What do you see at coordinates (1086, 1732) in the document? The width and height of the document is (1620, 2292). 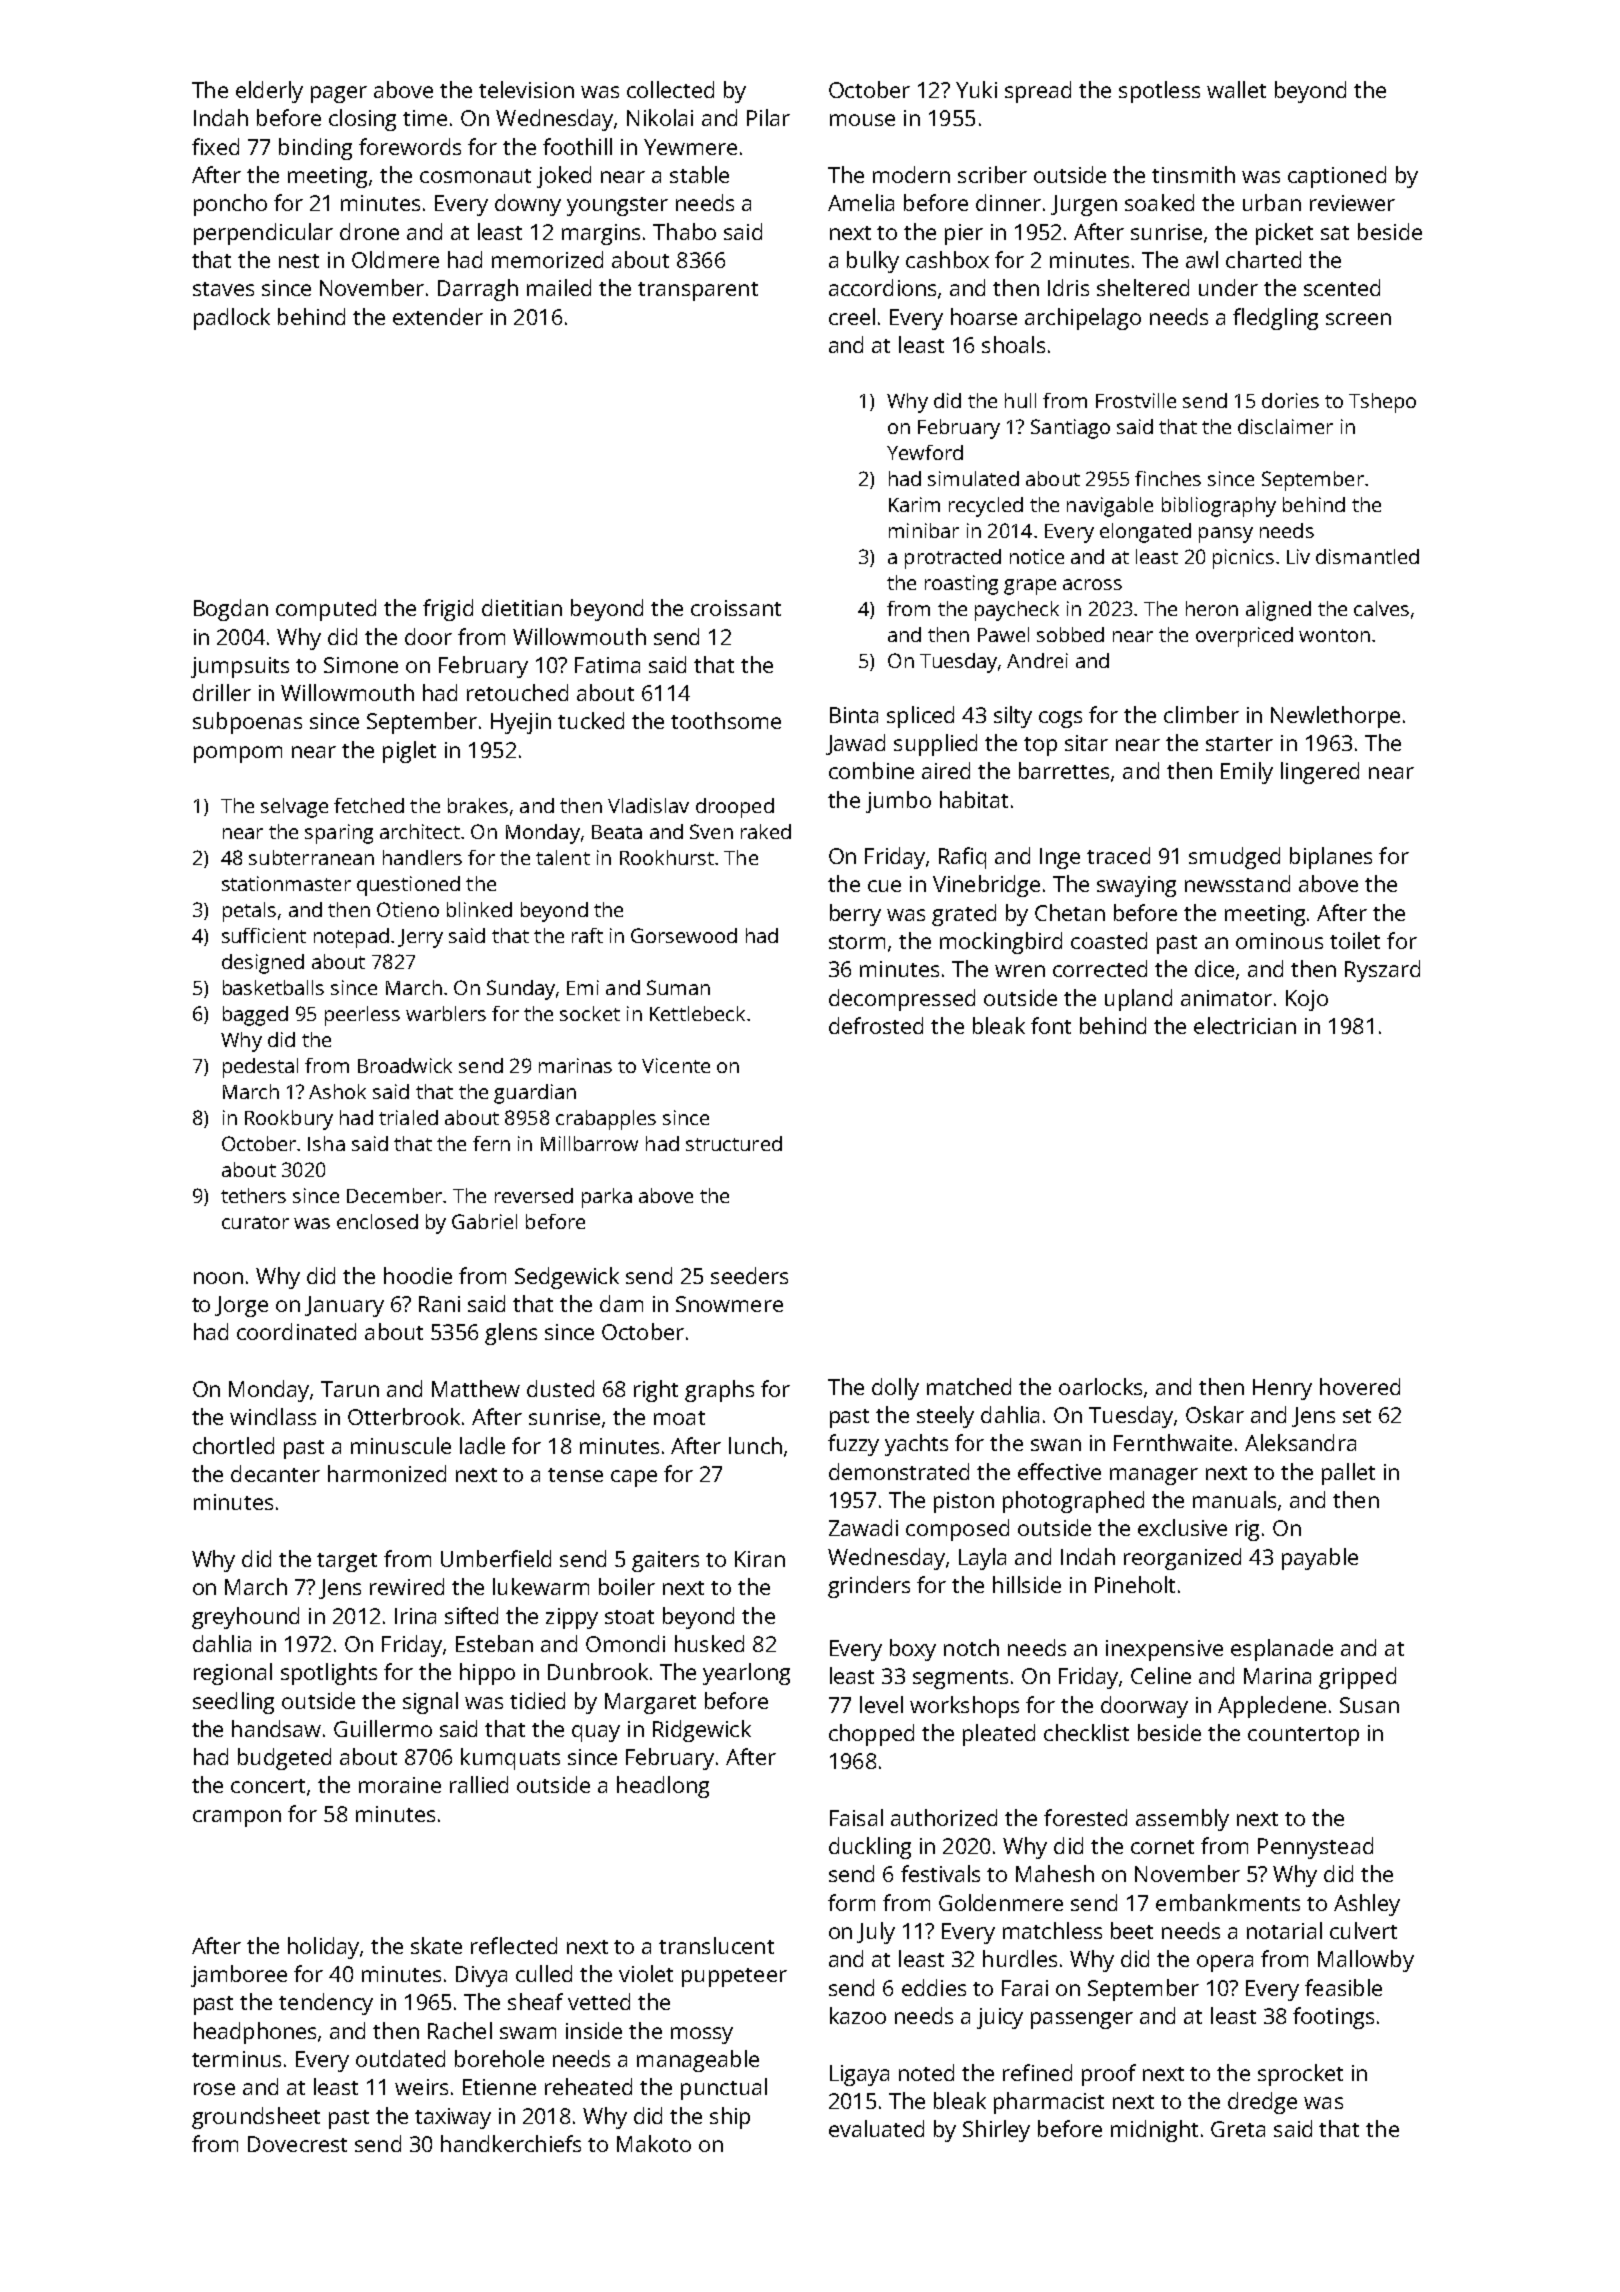 I see `checklist` at bounding box center [1086, 1732].
